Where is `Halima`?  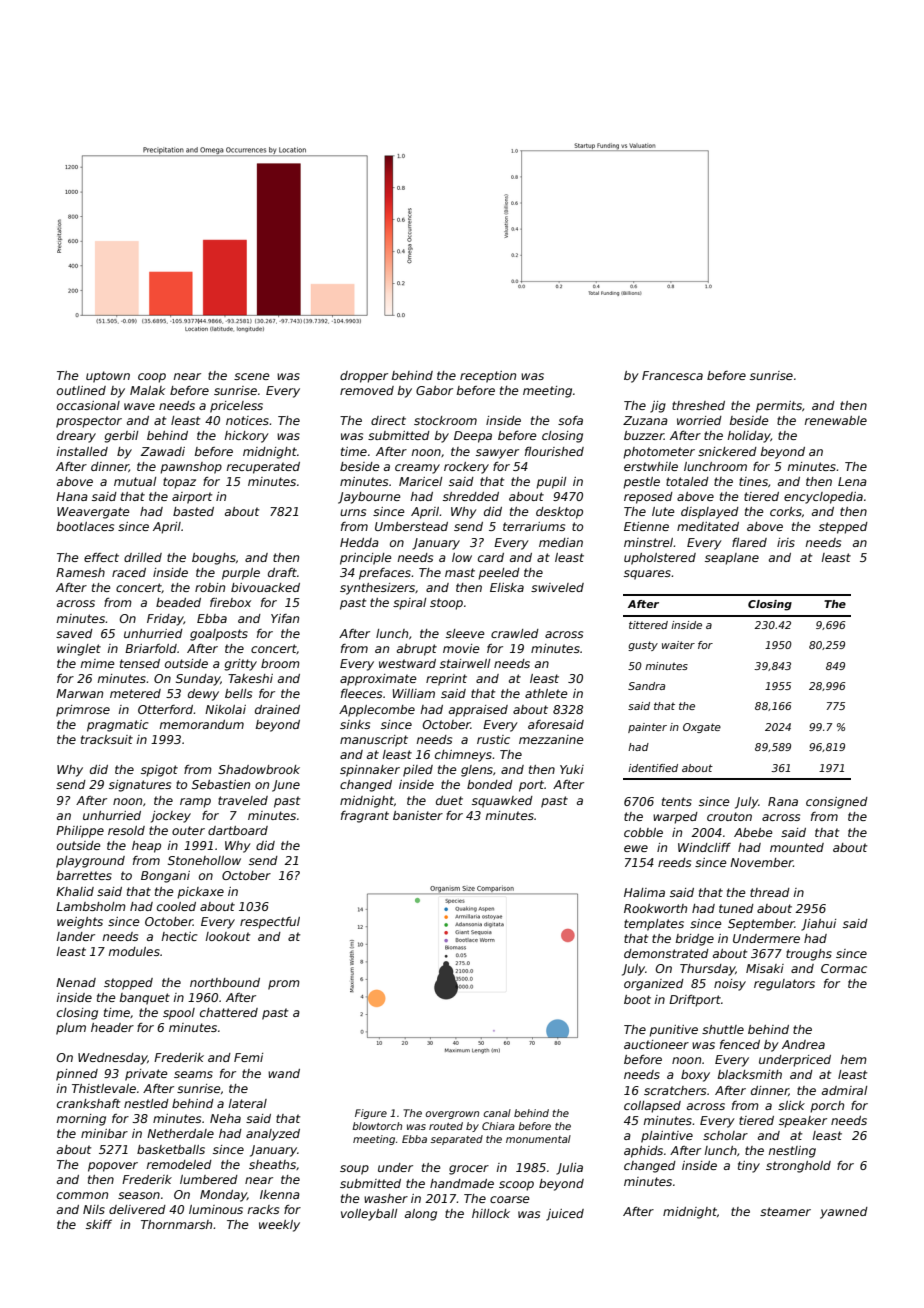
Halima is located at coordinates (644, 892).
